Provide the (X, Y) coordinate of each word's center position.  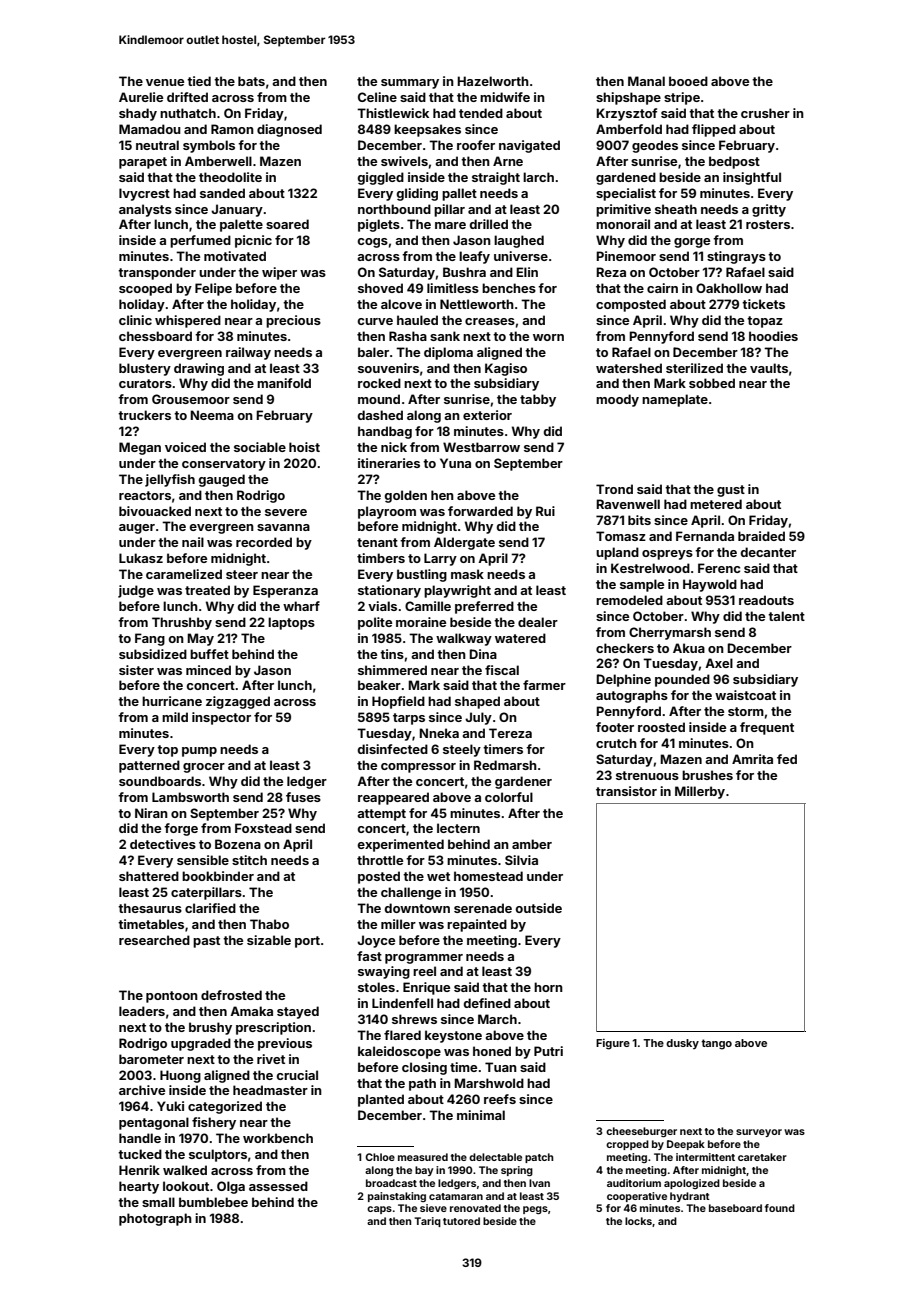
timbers (381, 558)
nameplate (675, 400)
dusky (682, 1044)
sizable (269, 940)
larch (538, 177)
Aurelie (141, 97)
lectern (458, 828)
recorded (264, 542)
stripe (682, 98)
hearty (139, 1187)
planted (381, 1100)
